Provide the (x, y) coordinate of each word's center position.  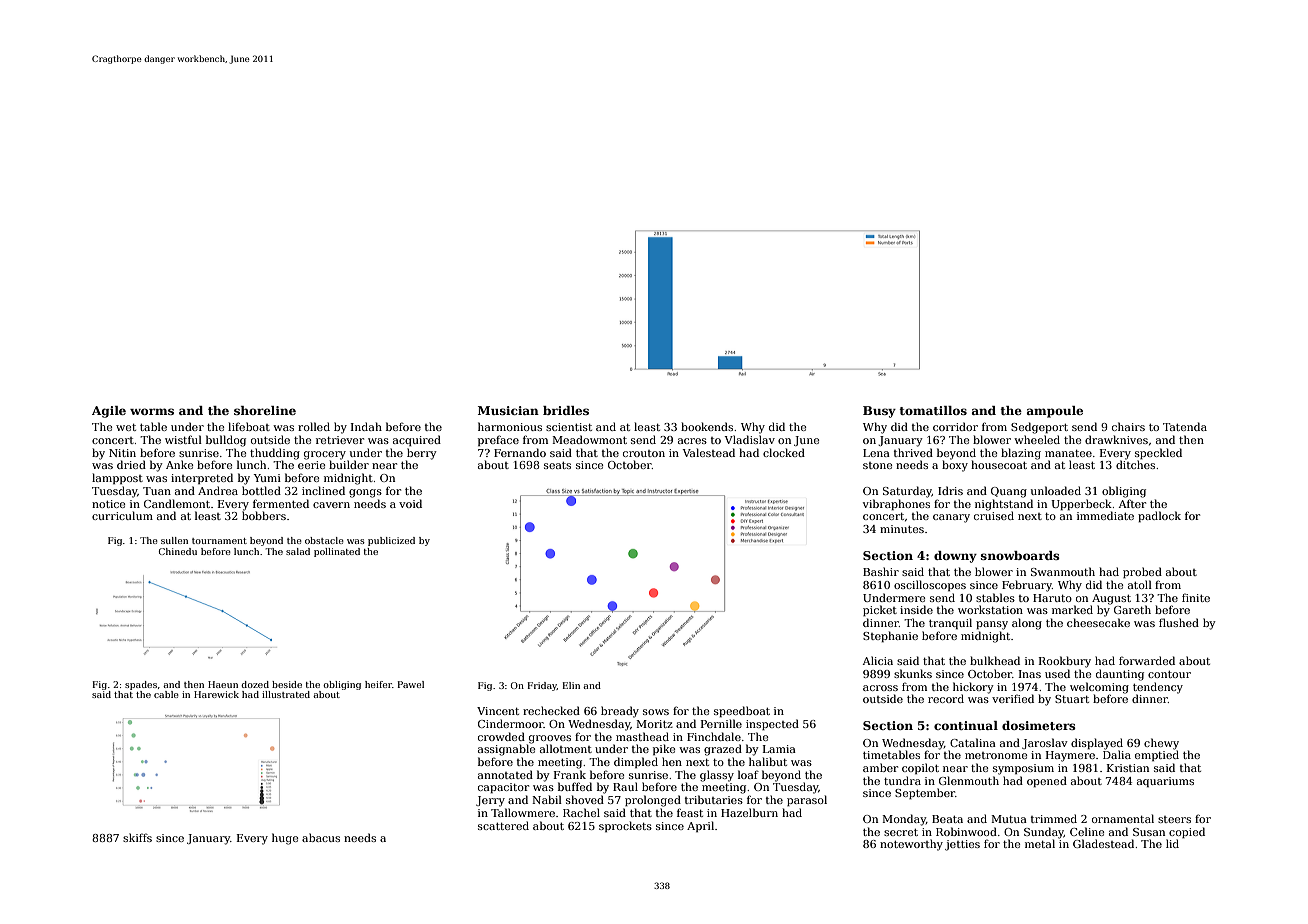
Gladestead (1103, 843)
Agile (109, 412)
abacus (321, 837)
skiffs (137, 837)
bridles (566, 410)
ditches (1135, 464)
